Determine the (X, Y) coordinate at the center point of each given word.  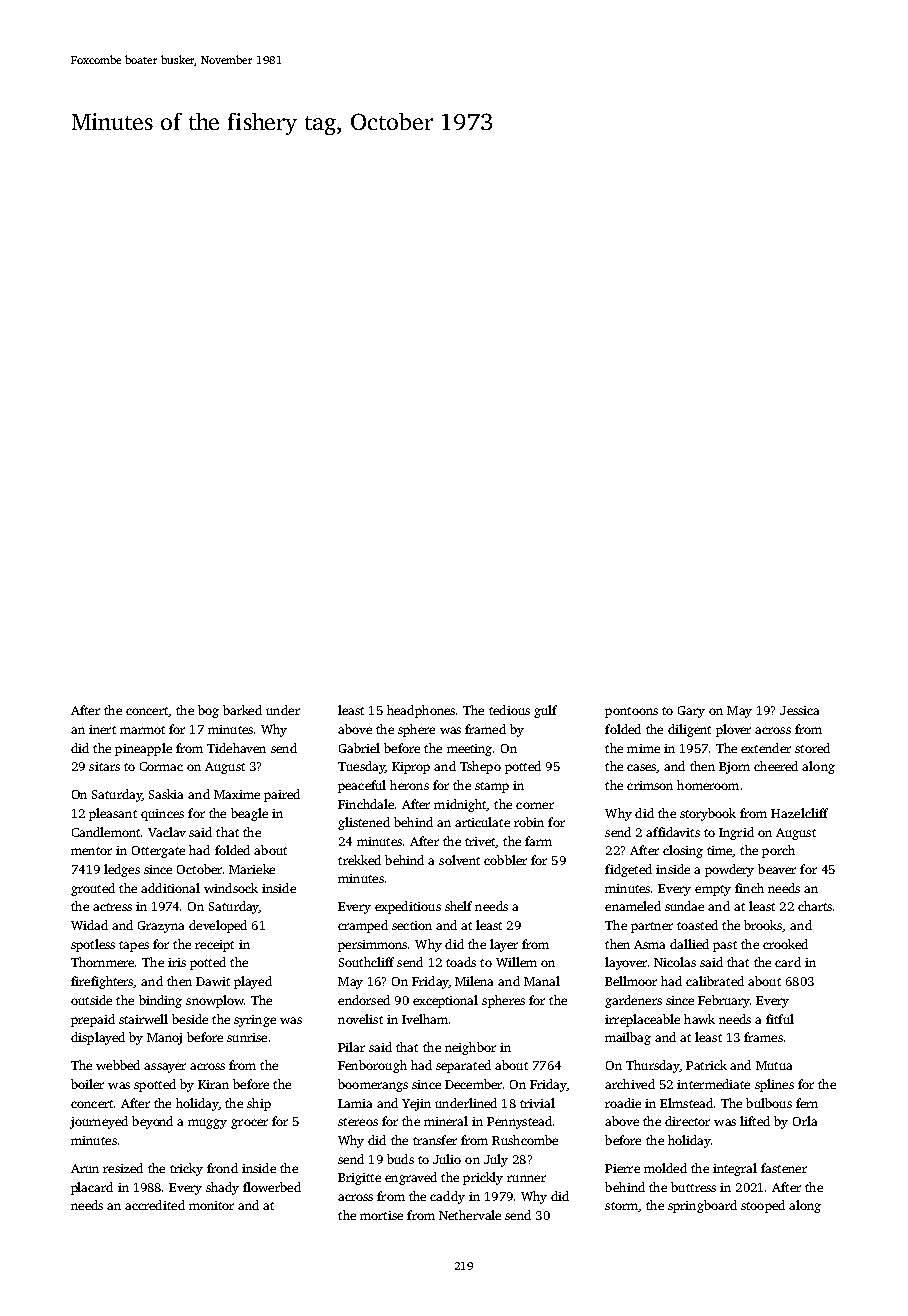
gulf (545, 711)
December (473, 1084)
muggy (207, 1124)
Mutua (774, 1065)
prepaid (93, 1020)
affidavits (673, 832)
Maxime (237, 794)
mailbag (628, 1038)
